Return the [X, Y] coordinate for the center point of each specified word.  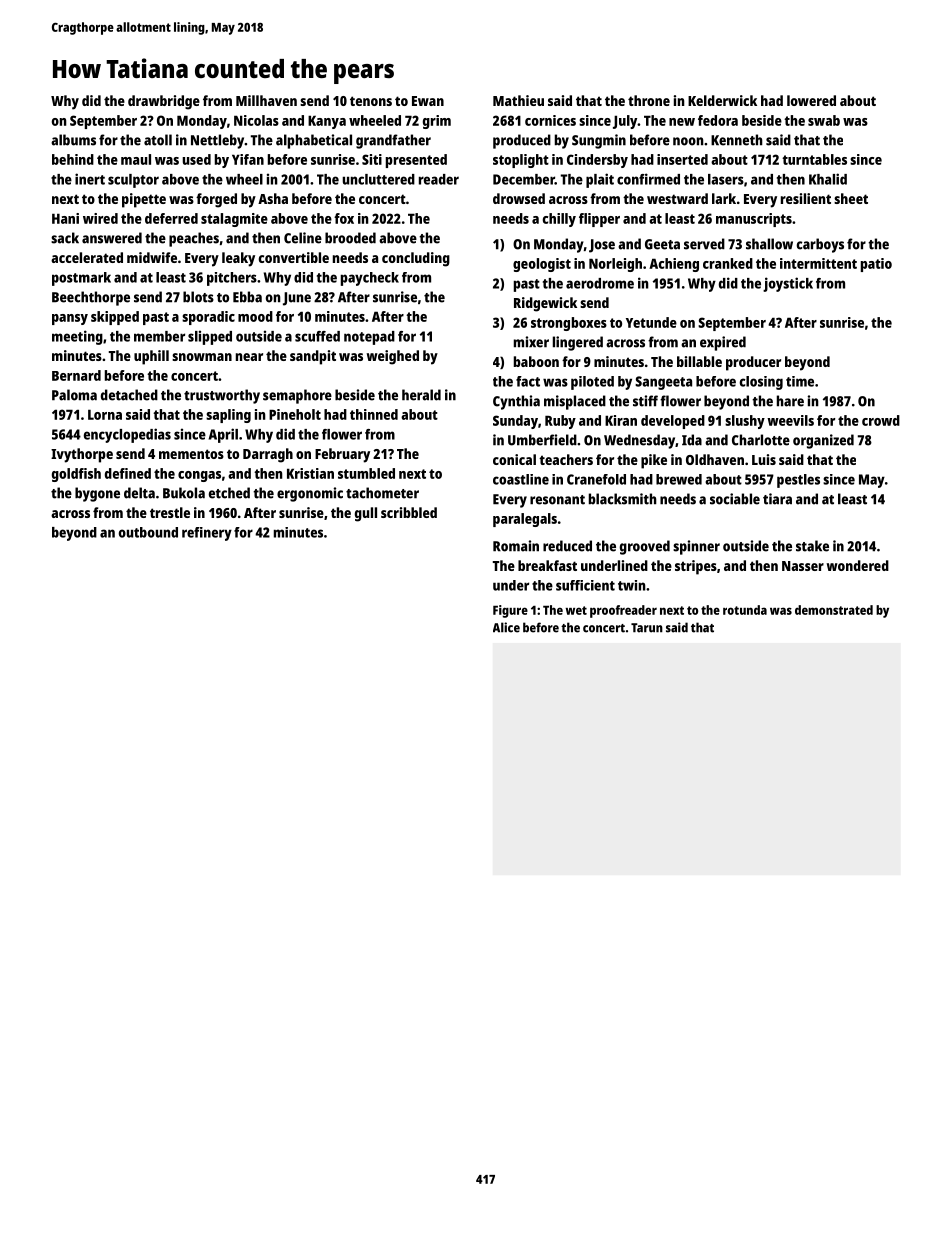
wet [576, 610]
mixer [531, 342]
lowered [811, 100]
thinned [374, 414]
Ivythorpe [82, 455]
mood [255, 316]
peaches [194, 239]
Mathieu [518, 100]
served [704, 244]
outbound [148, 532]
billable [699, 361]
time [800, 381]
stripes [696, 567]
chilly [559, 220]
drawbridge [164, 102]
